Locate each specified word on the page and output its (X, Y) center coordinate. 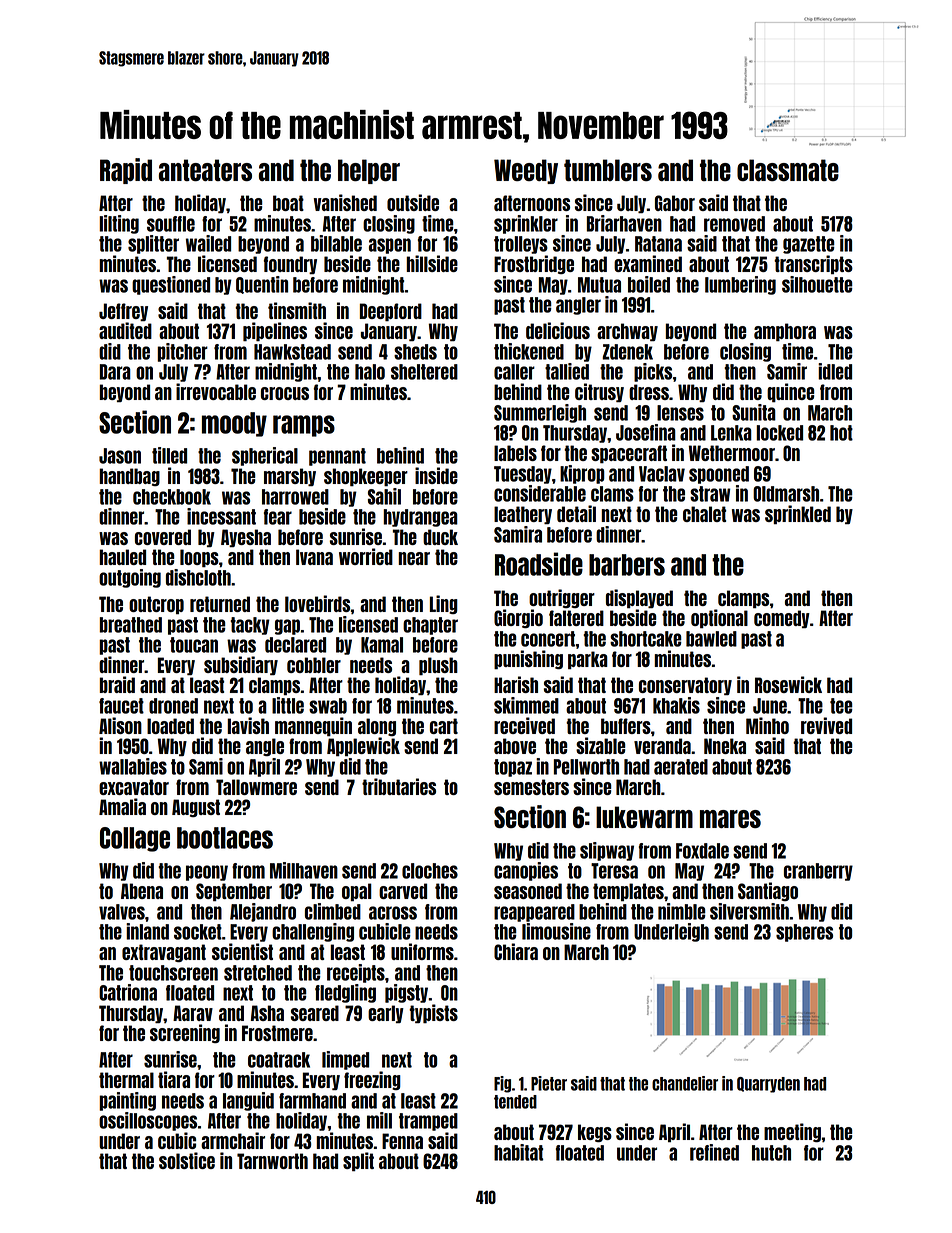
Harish (516, 684)
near (414, 558)
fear (278, 517)
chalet (704, 514)
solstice (187, 1160)
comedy (782, 619)
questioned (171, 285)
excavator (134, 787)
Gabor (675, 203)
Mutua (599, 285)
